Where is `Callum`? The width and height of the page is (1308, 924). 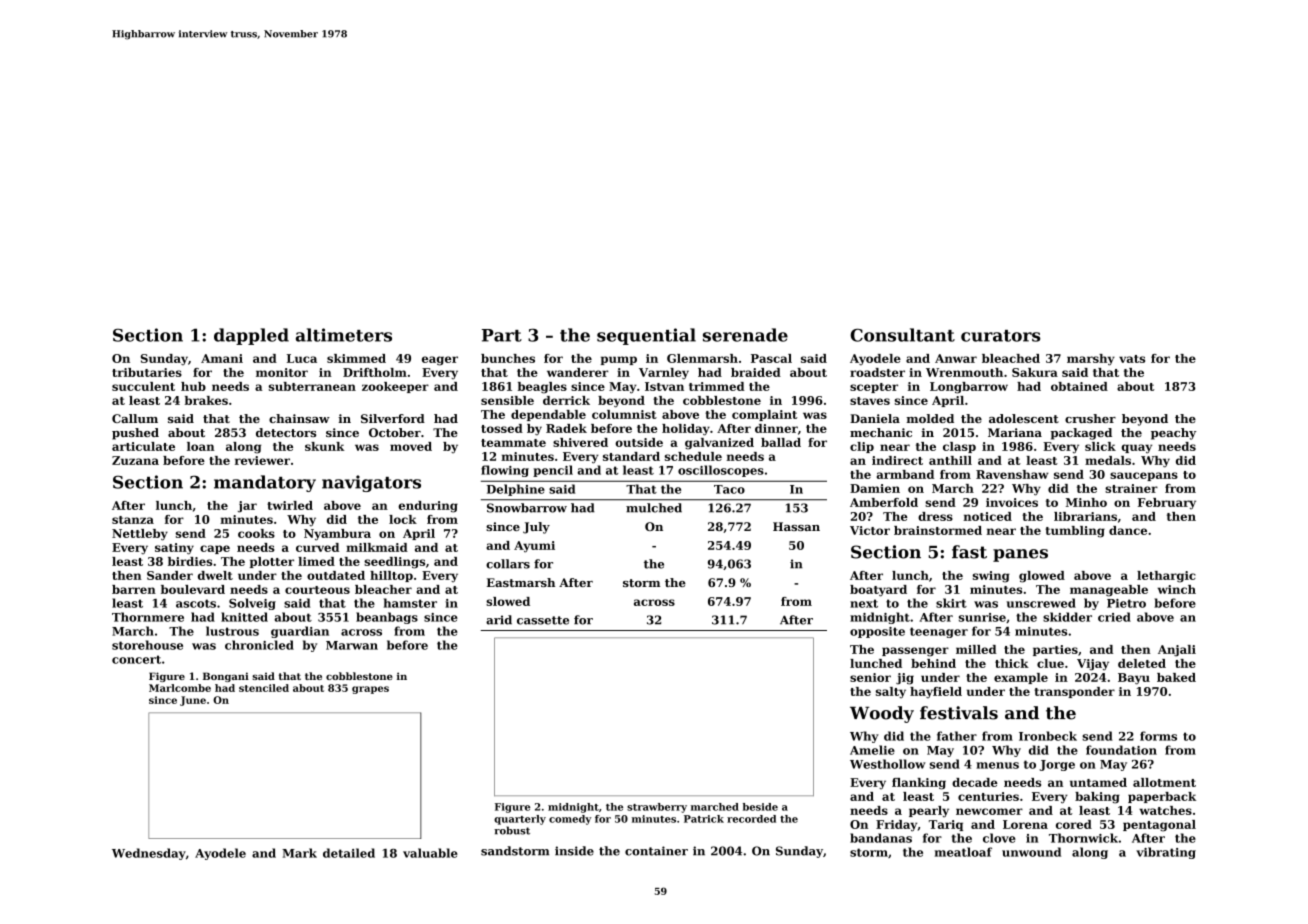
Callum is located at coordinates (135, 418).
